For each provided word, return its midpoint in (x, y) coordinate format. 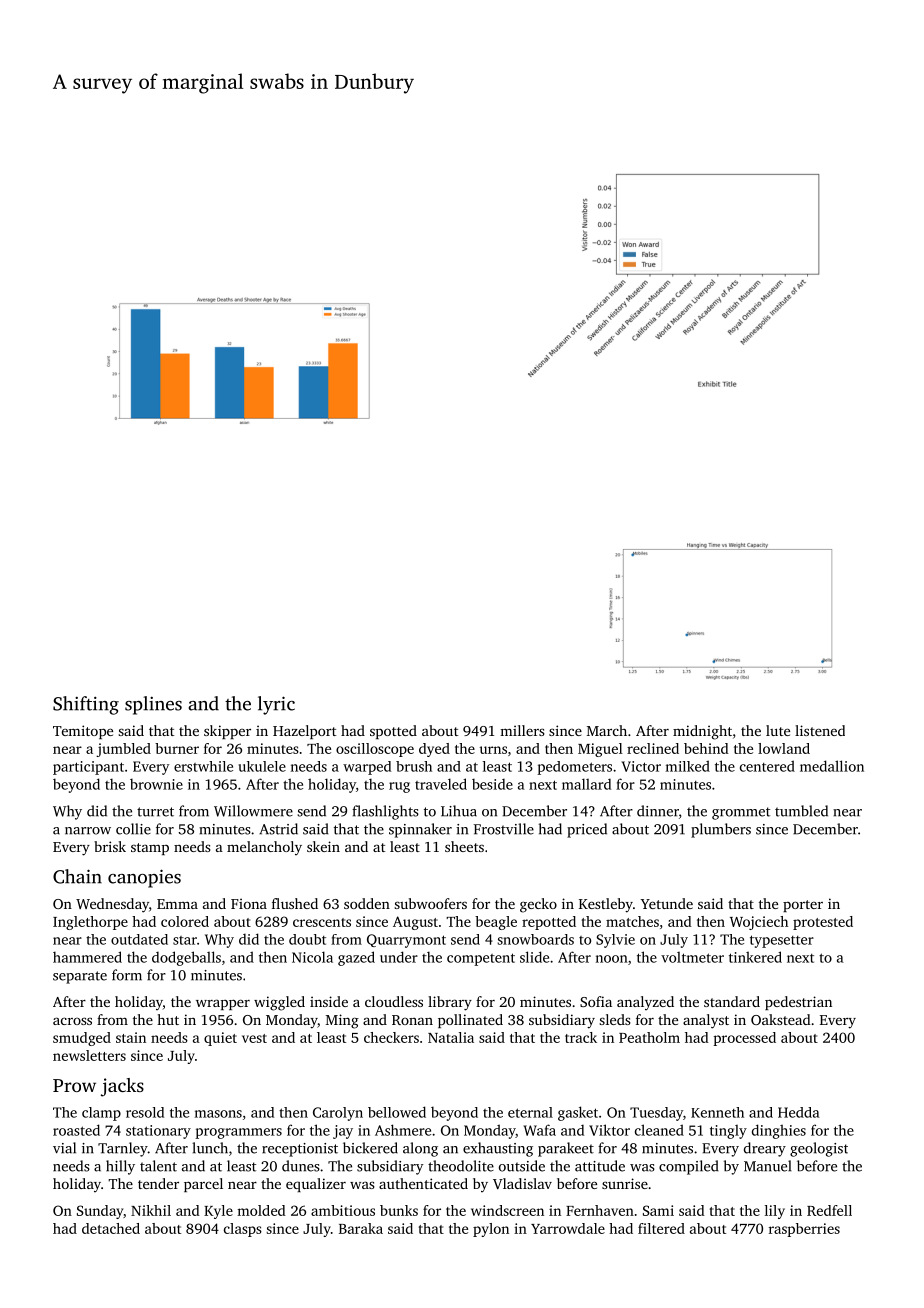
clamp (101, 1114)
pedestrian (798, 1003)
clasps (243, 1230)
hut (168, 1019)
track (581, 1037)
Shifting (86, 705)
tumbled (801, 811)
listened (820, 730)
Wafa (540, 1130)
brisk (110, 846)
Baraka (361, 1228)
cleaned (659, 1130)
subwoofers (430, 903)
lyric (276, 705)
